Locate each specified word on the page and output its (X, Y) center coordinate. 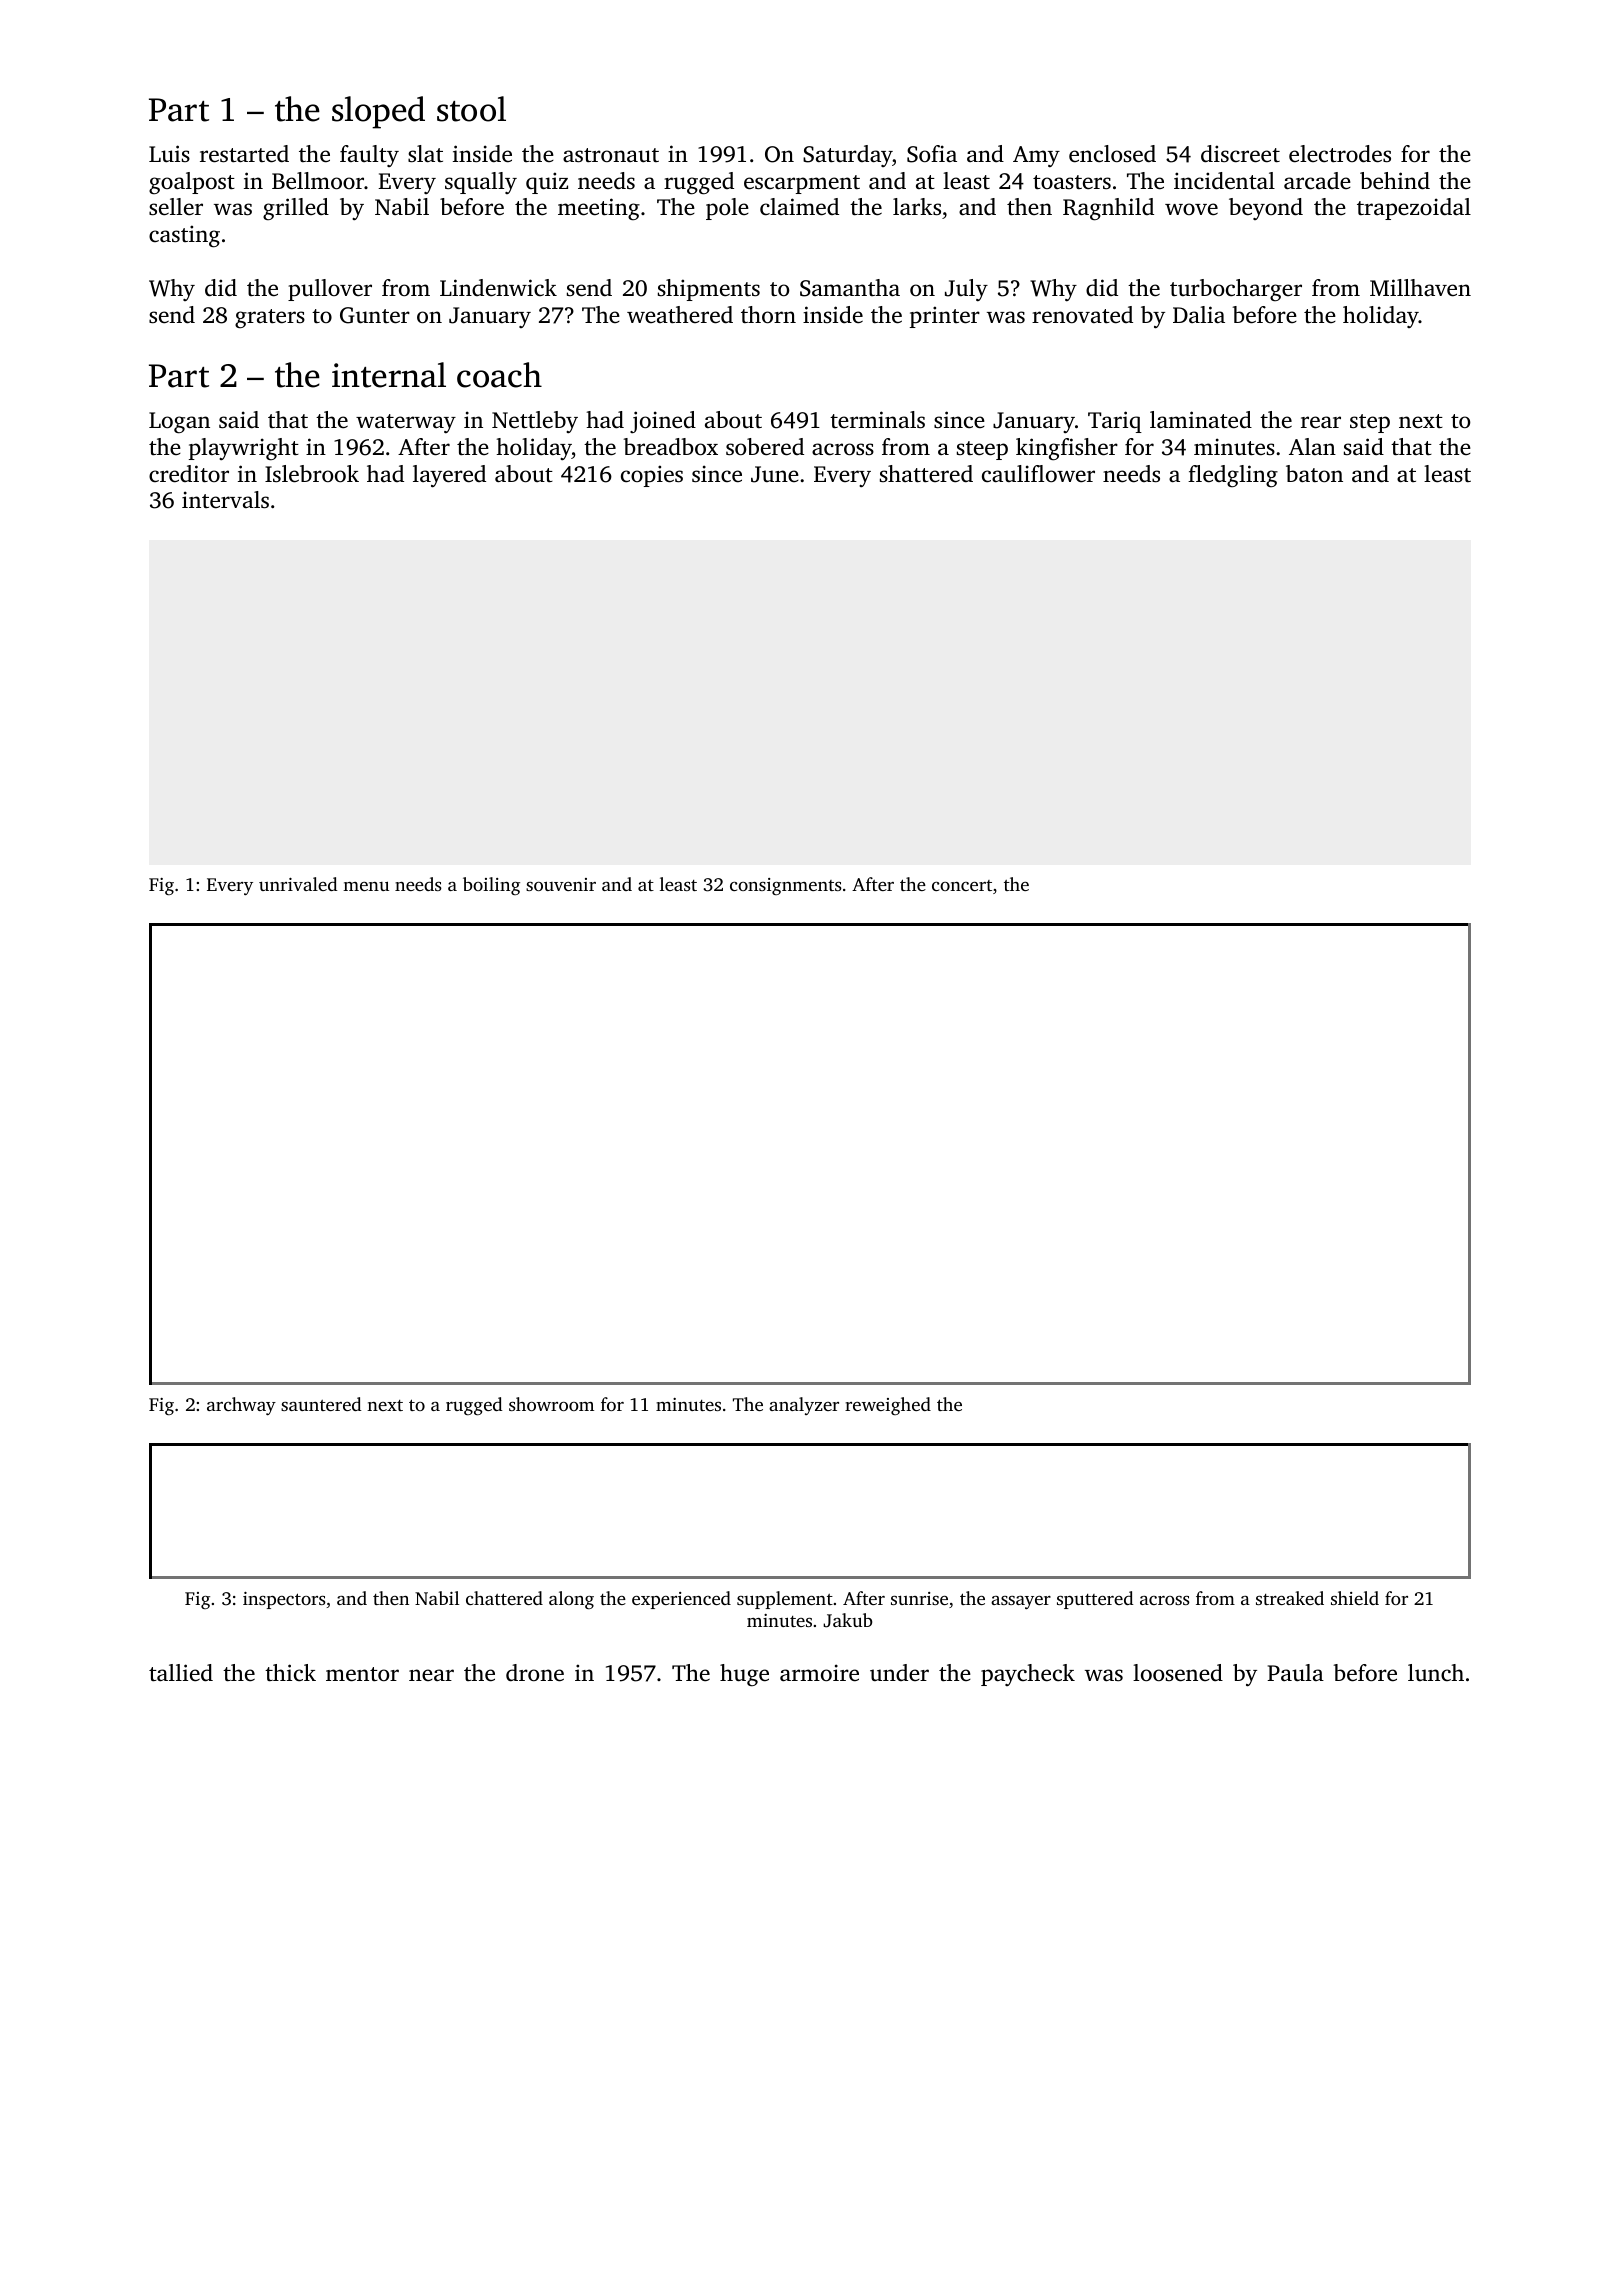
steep (982, 450)
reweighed (888, 1406)
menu (366, 886)
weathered (680, 315)
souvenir (561, 884)
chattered (504, 1598)
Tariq (1115, 422)
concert (962, 885)
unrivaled (298, 884)
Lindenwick (498, 288)
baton (1314, 473)
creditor (189, 474)
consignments (786, 886)
